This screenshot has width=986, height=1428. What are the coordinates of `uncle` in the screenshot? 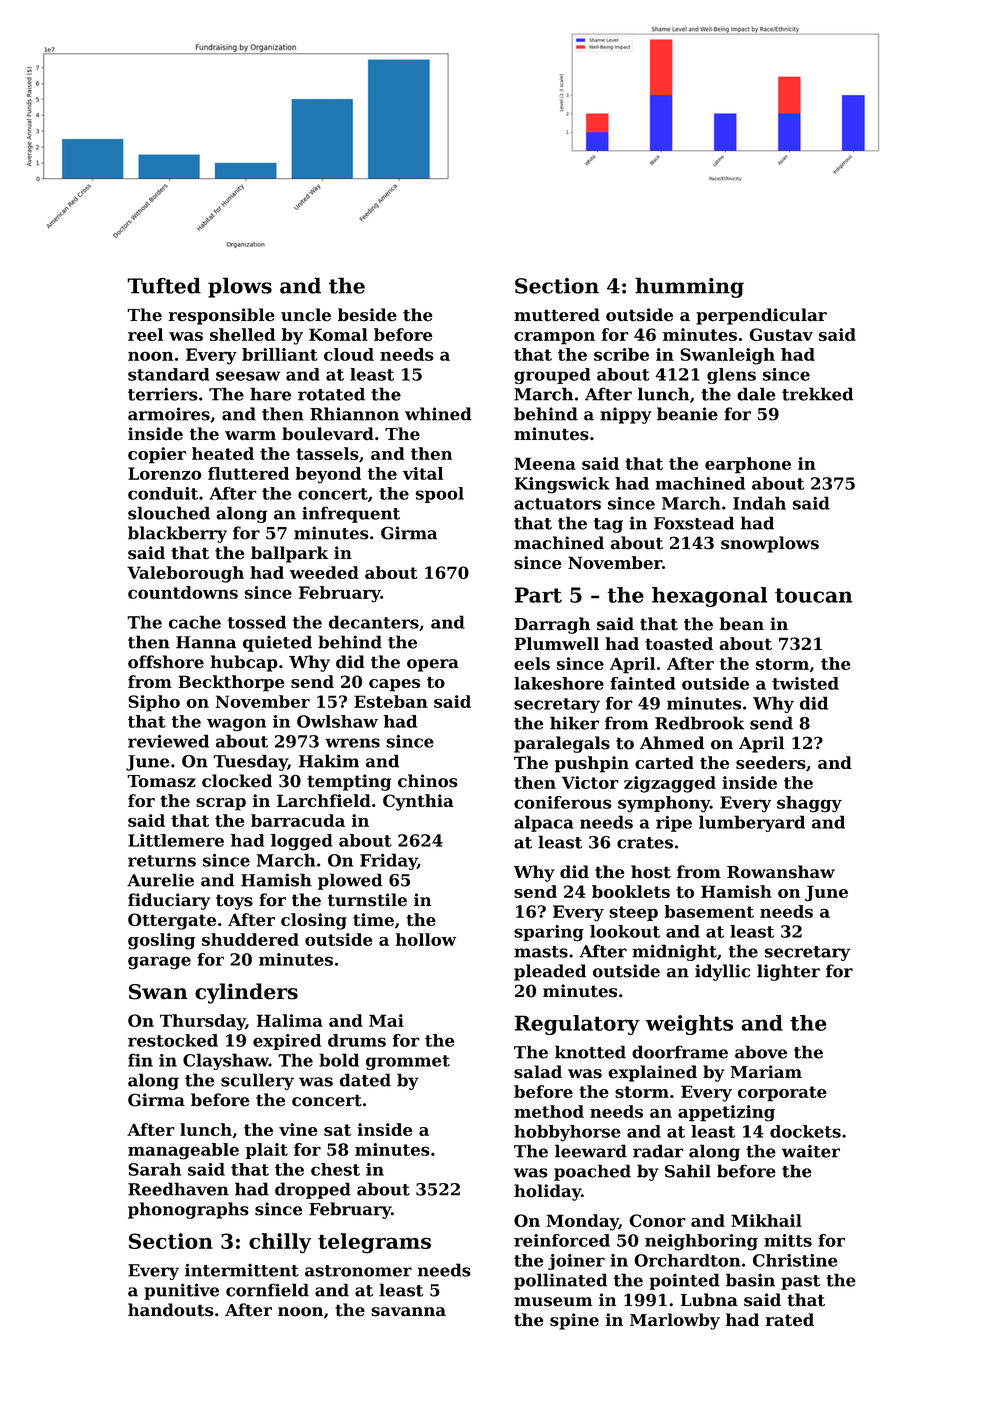 It's located at (306, 315).
